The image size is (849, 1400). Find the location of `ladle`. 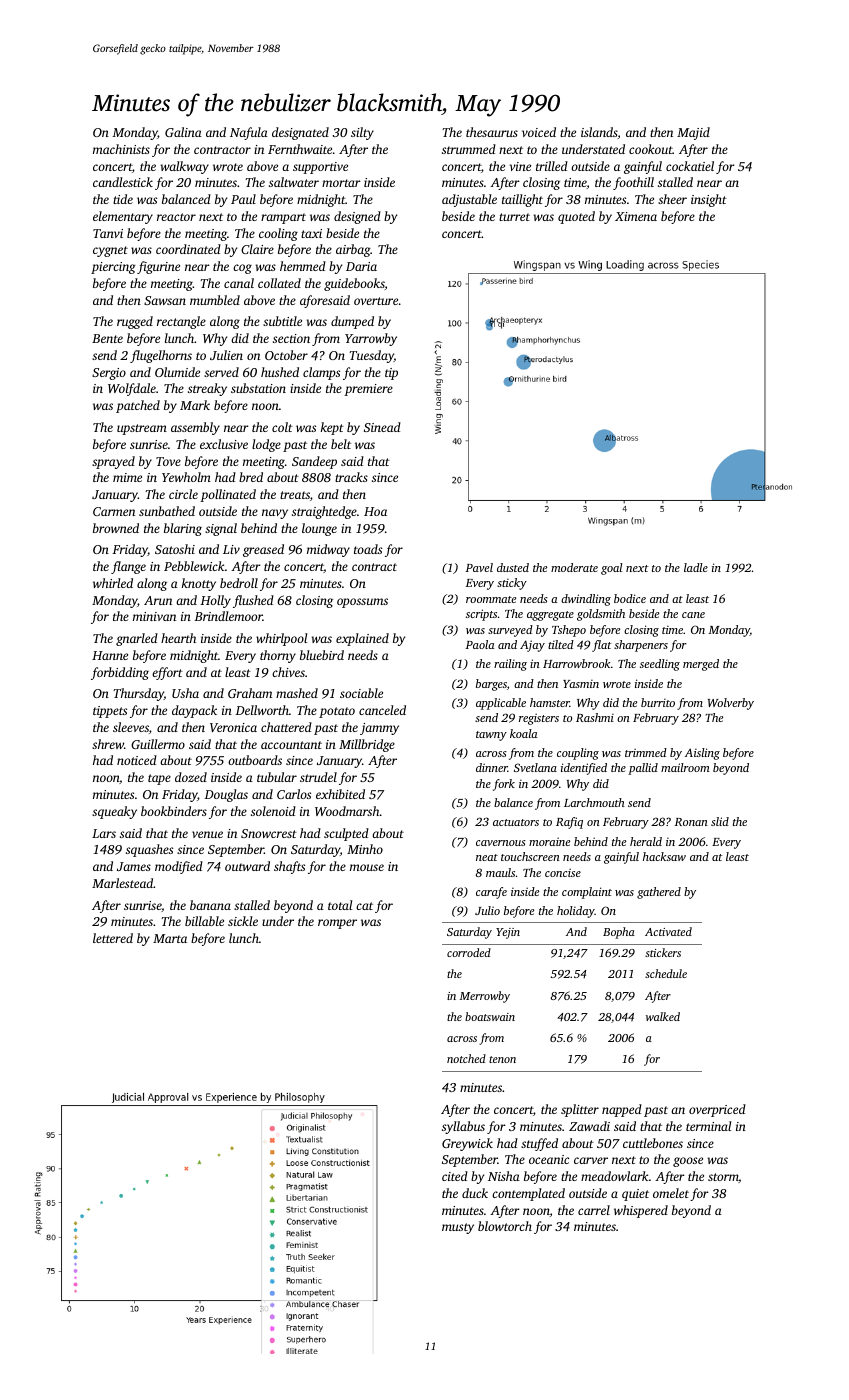

ladle is located at coordinates (696, 567).
